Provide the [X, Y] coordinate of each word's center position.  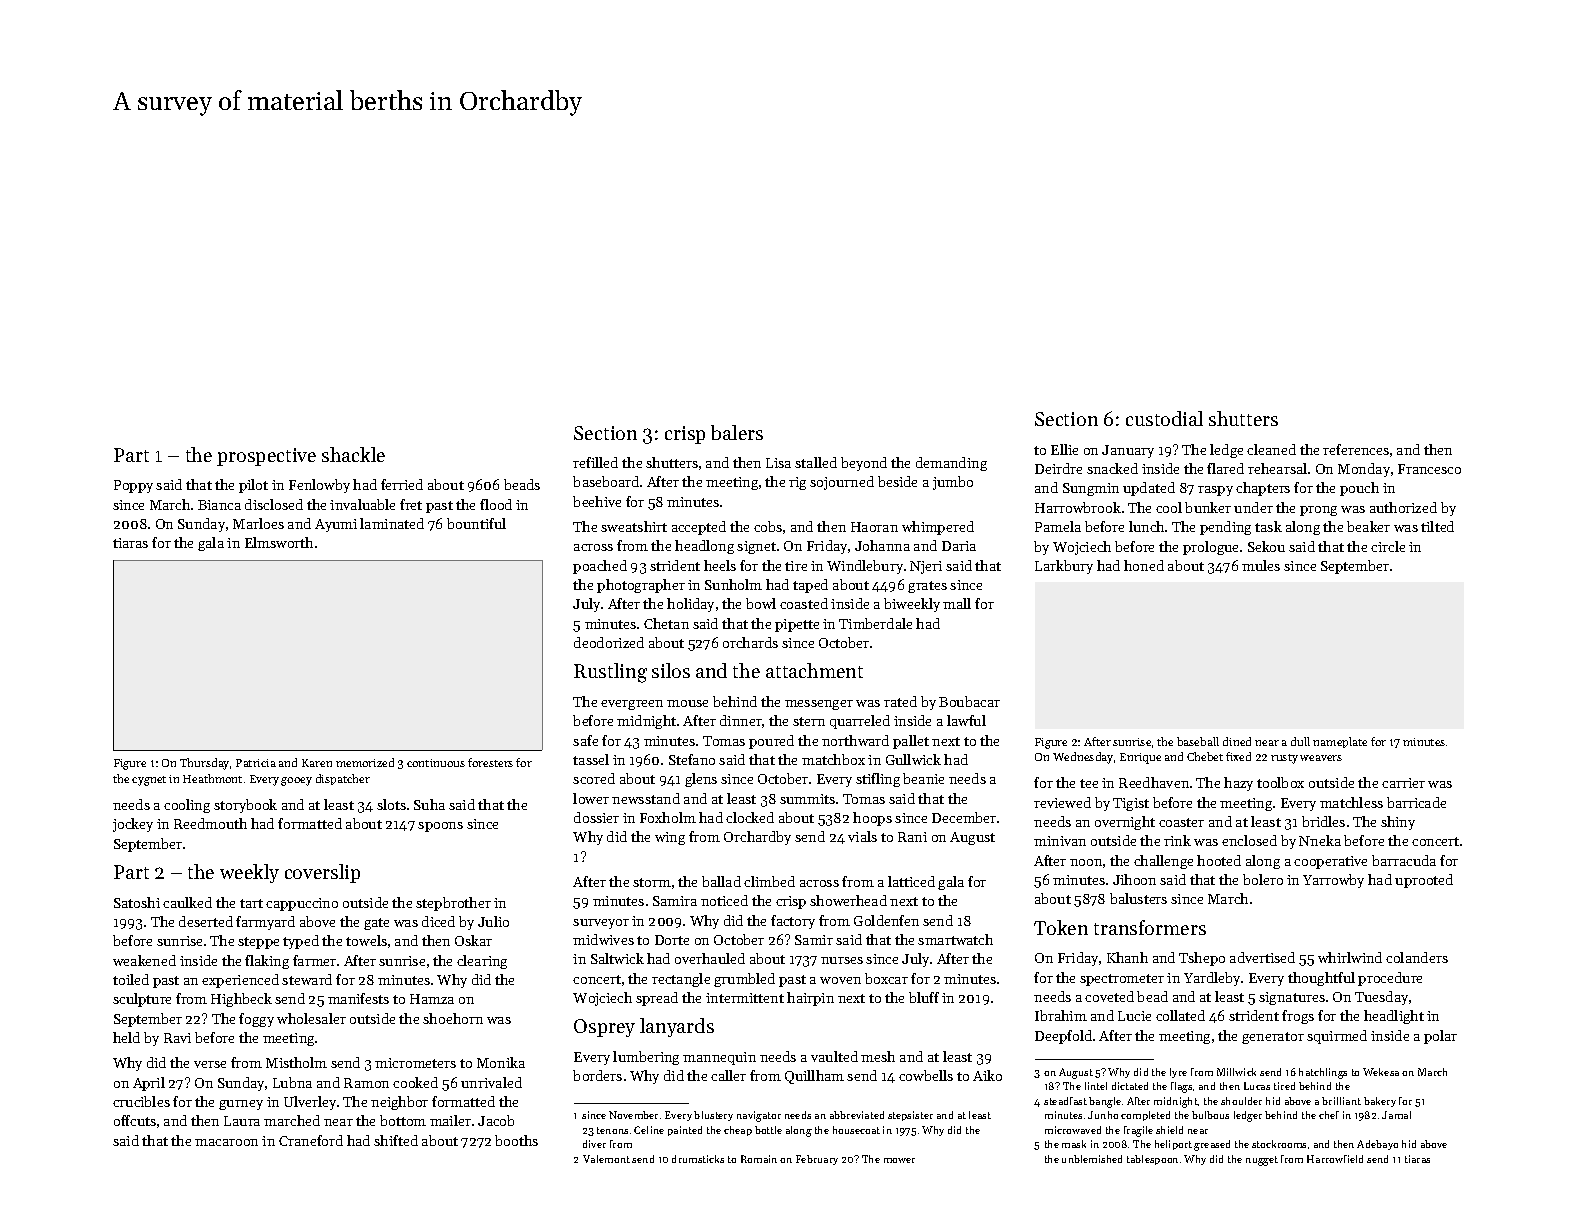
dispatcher [343, 779]
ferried [402, 484]
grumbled [744, 980]
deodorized [609, 642]
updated [1149, 489]
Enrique [1140, 758]
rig [797, 483]
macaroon [226, 1142]
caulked [187, 902]
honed [1144, 565]
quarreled [860, 722]
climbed [769, 881]
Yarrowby [1333, 881]
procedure [1390, 979]
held [126, 1037]
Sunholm [733, 584]
